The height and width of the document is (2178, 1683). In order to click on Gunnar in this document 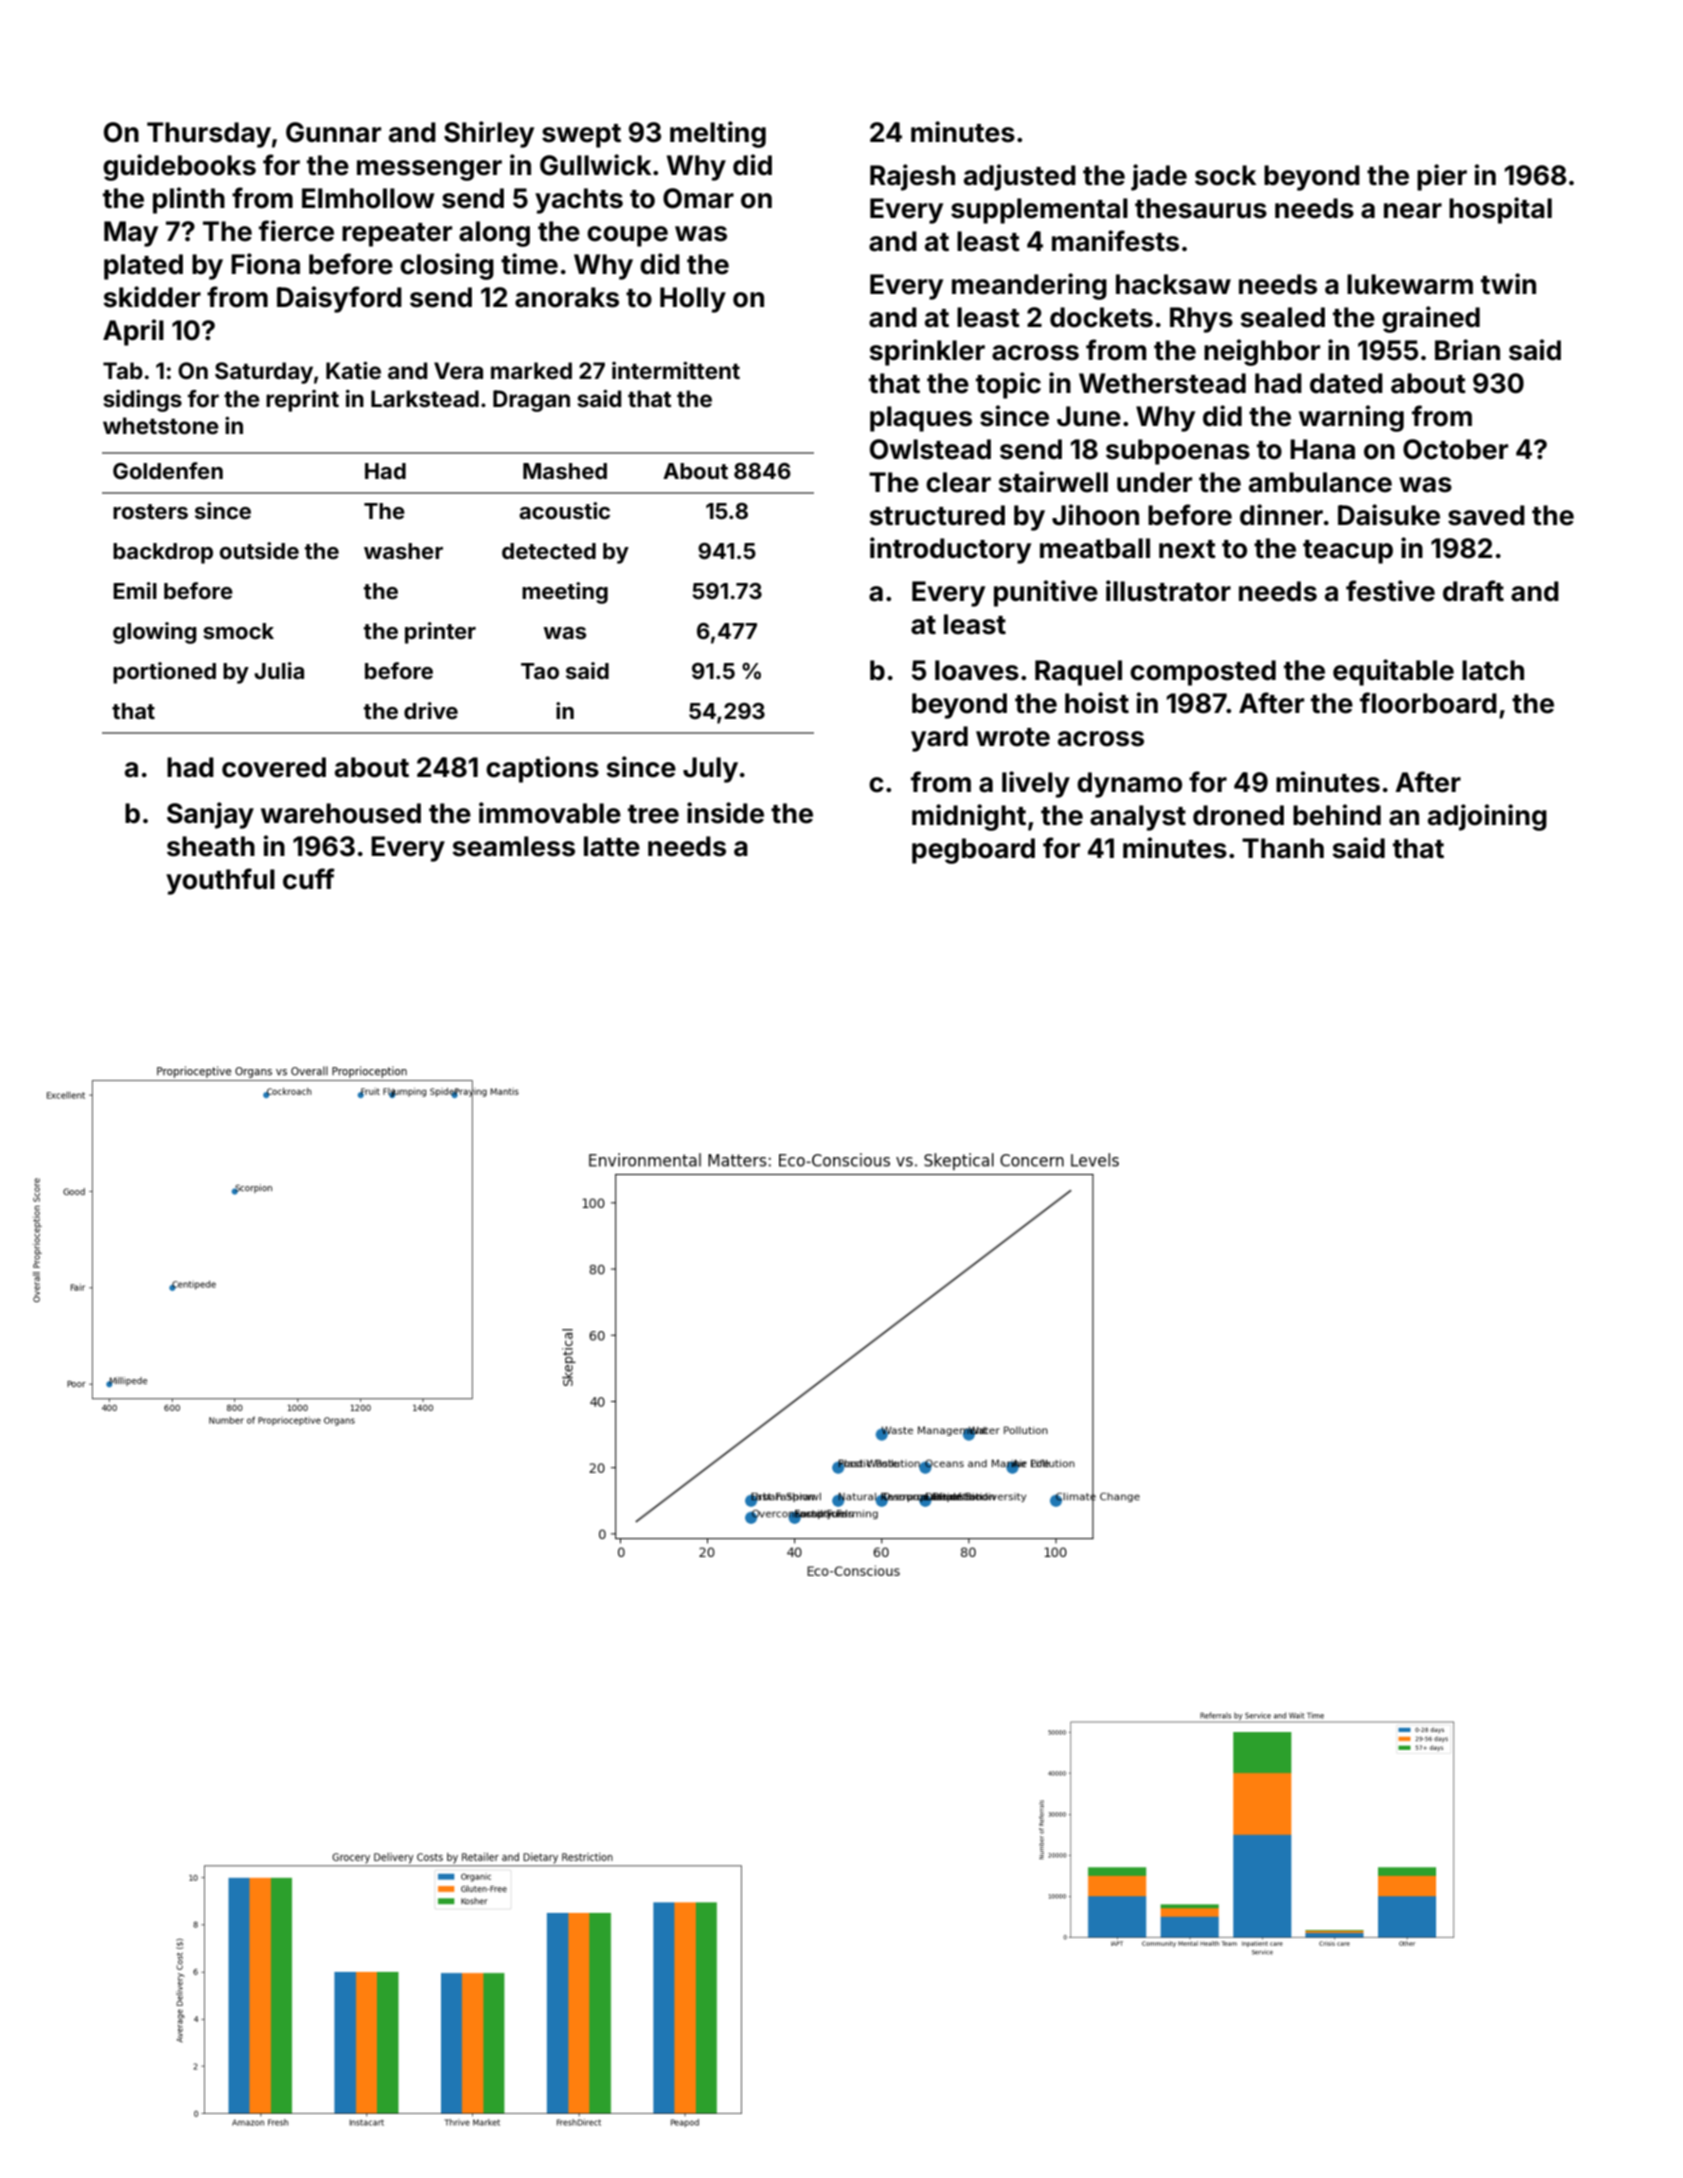, I will do `click(333, 132)`.
